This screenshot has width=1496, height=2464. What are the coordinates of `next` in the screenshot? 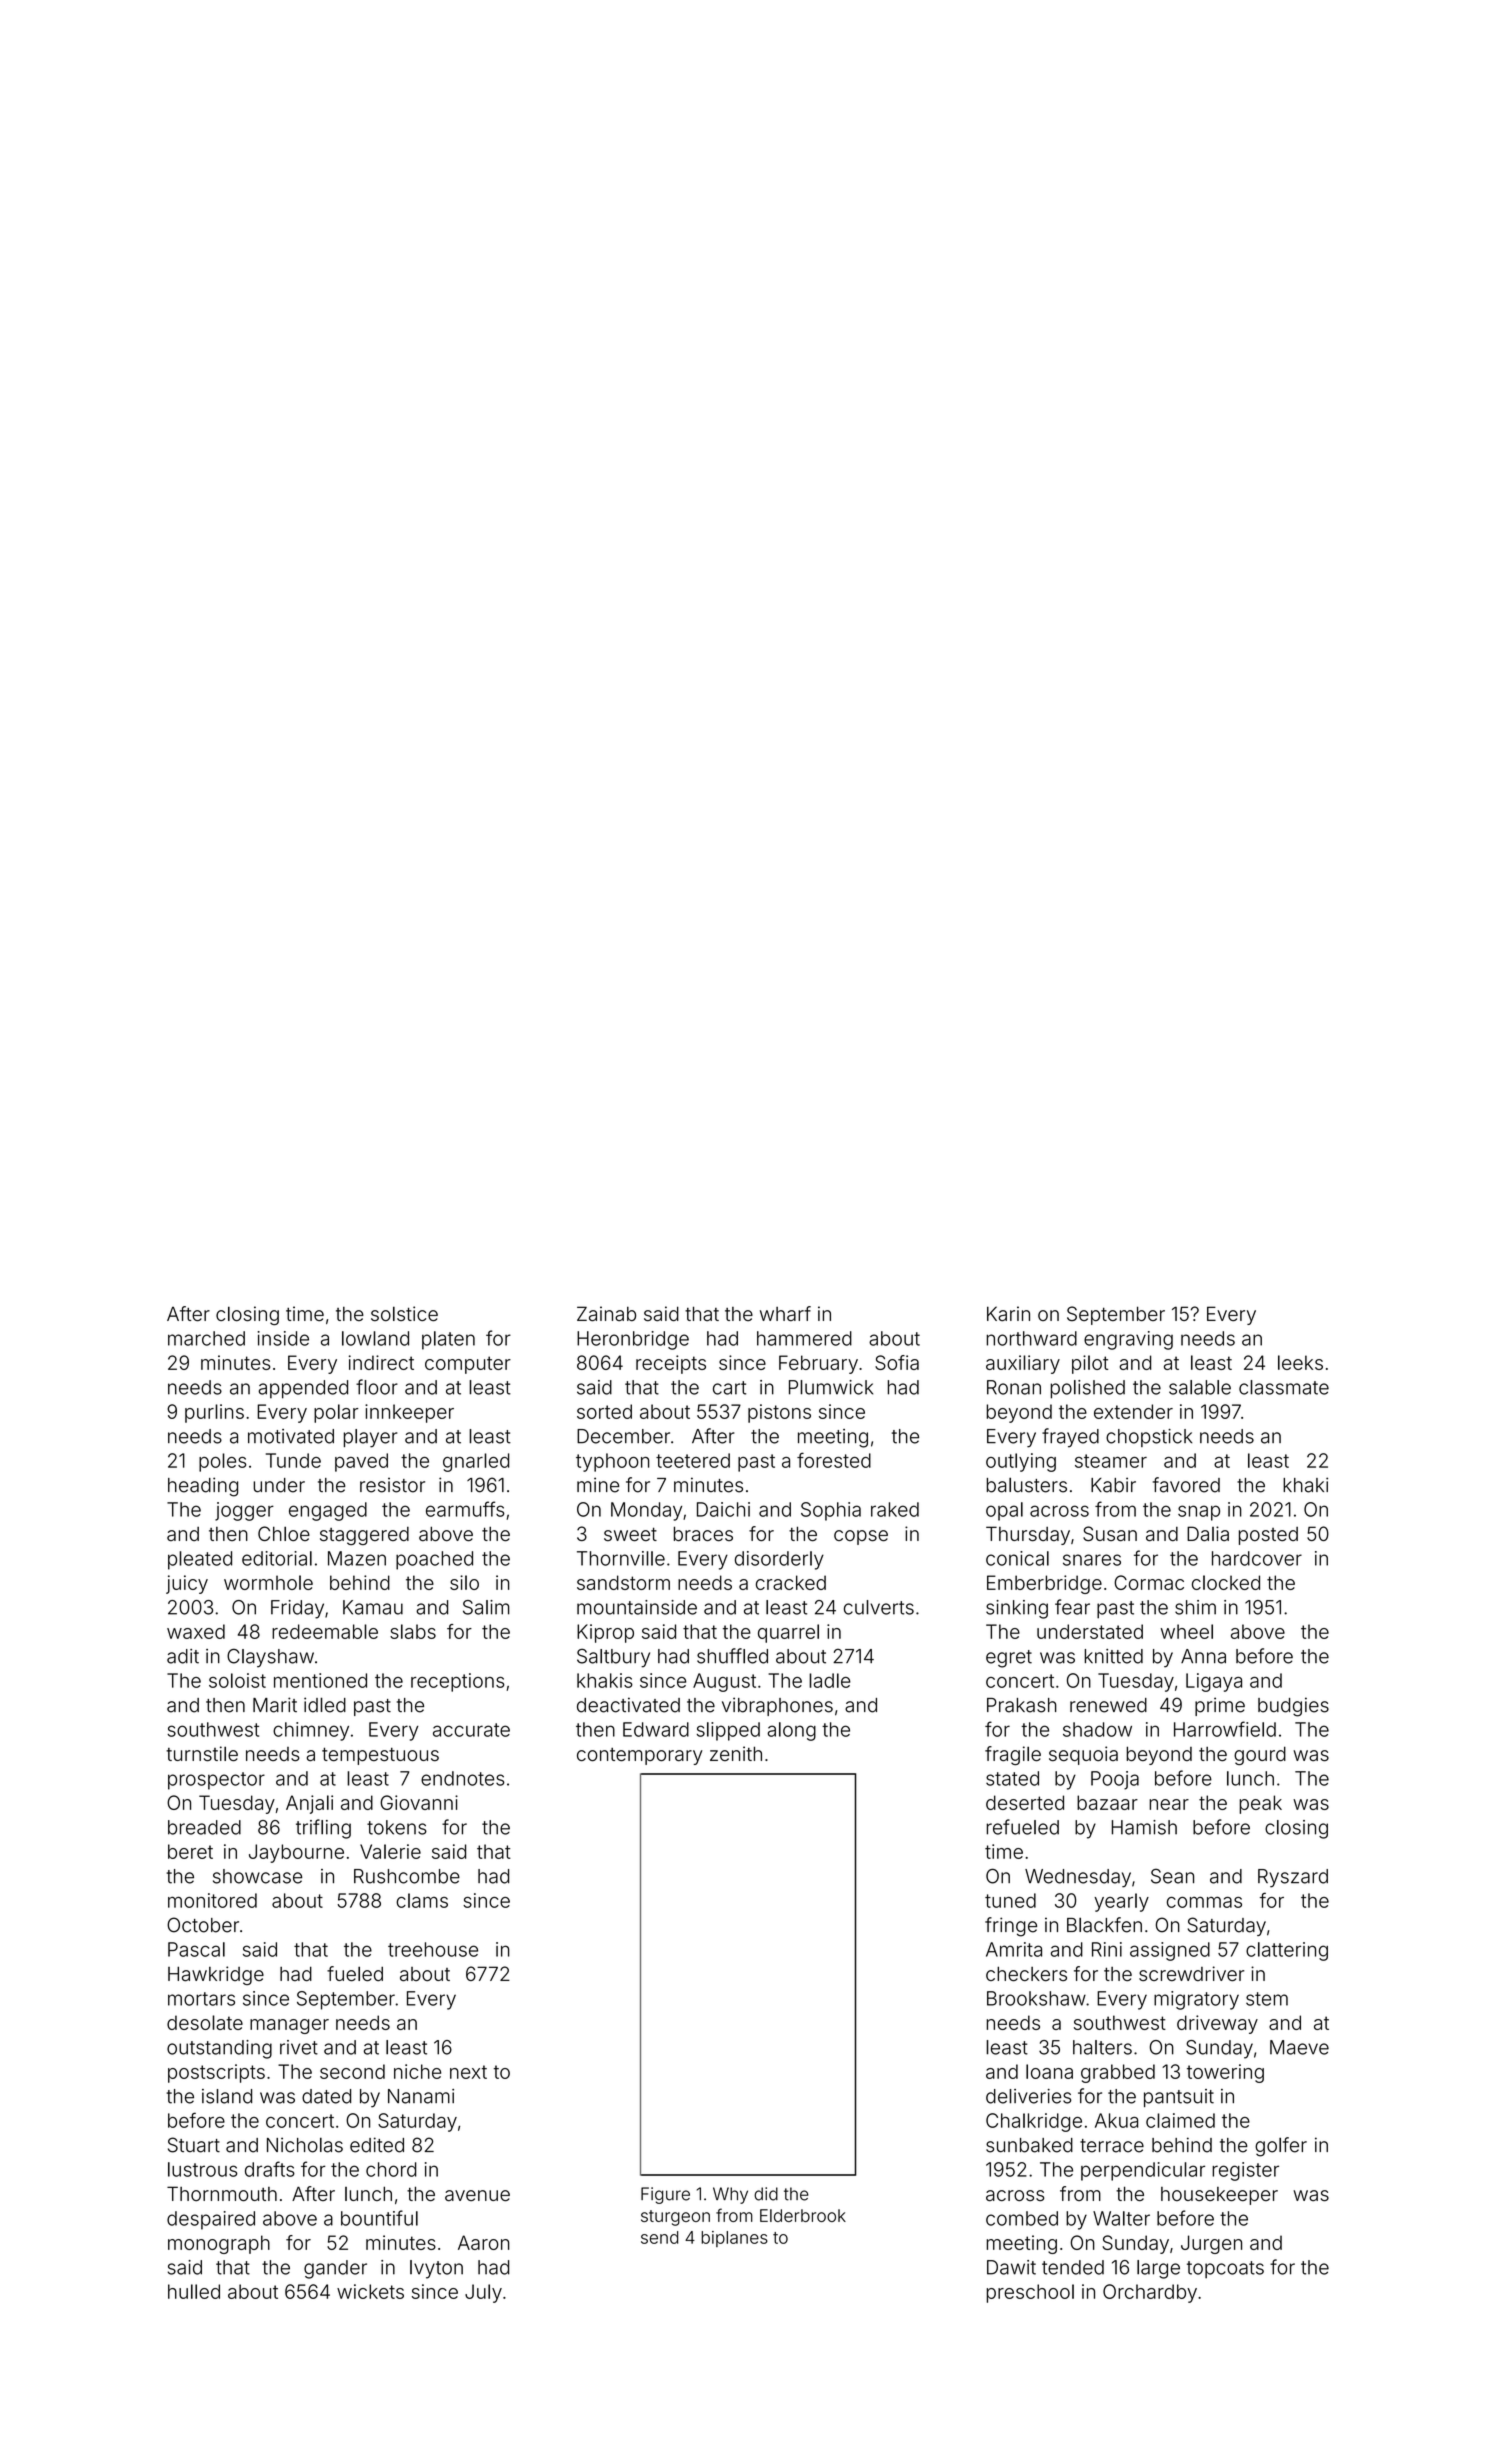 It's located at (468, 2072).
